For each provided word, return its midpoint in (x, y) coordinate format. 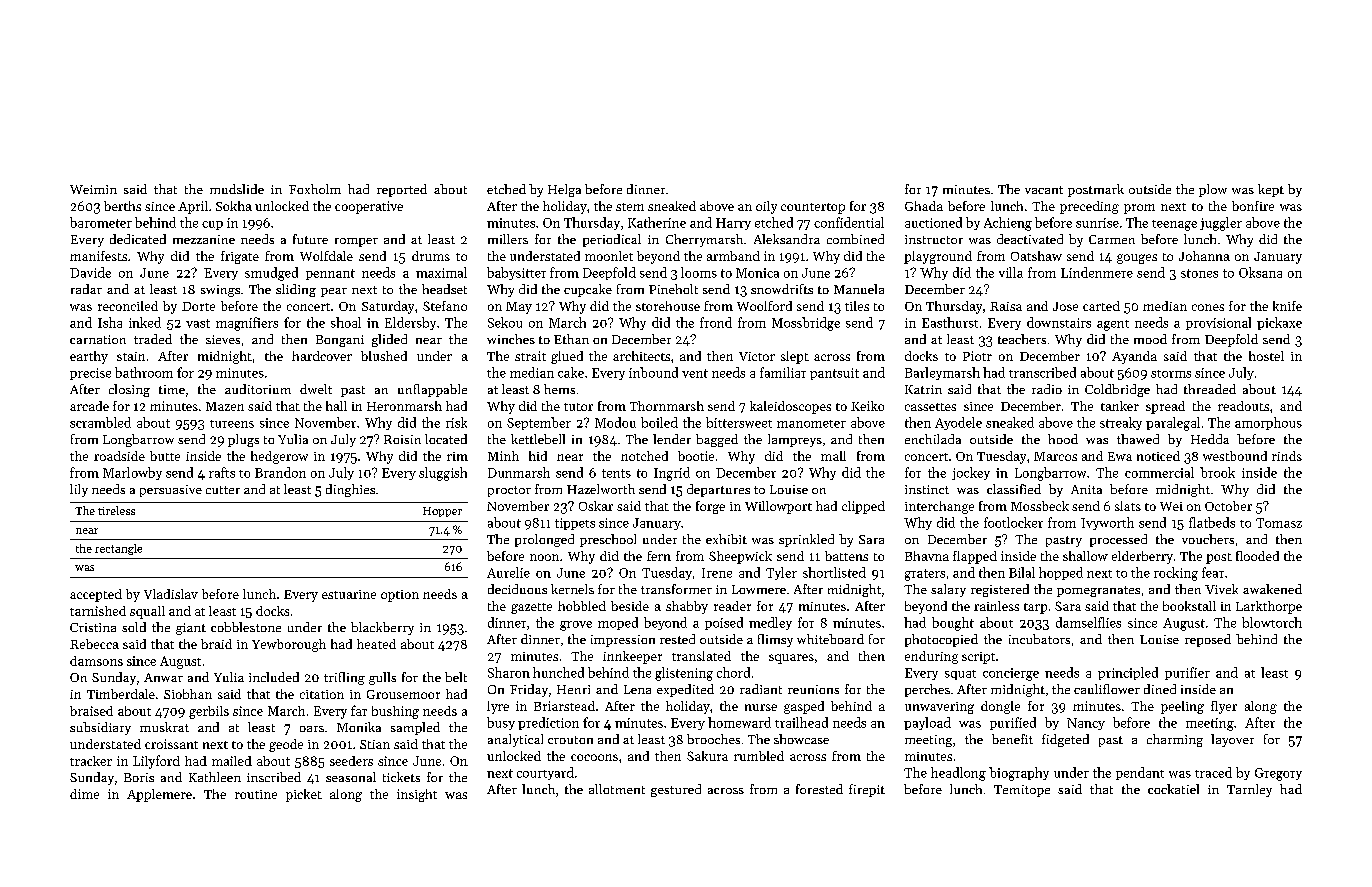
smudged (271, 274)
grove (576, 626)
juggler (1221, 224)
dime (84, 794)
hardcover (322, 356)
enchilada (933, 439)
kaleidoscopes (790, 407)
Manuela (859, 289)
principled (1128, 673)
